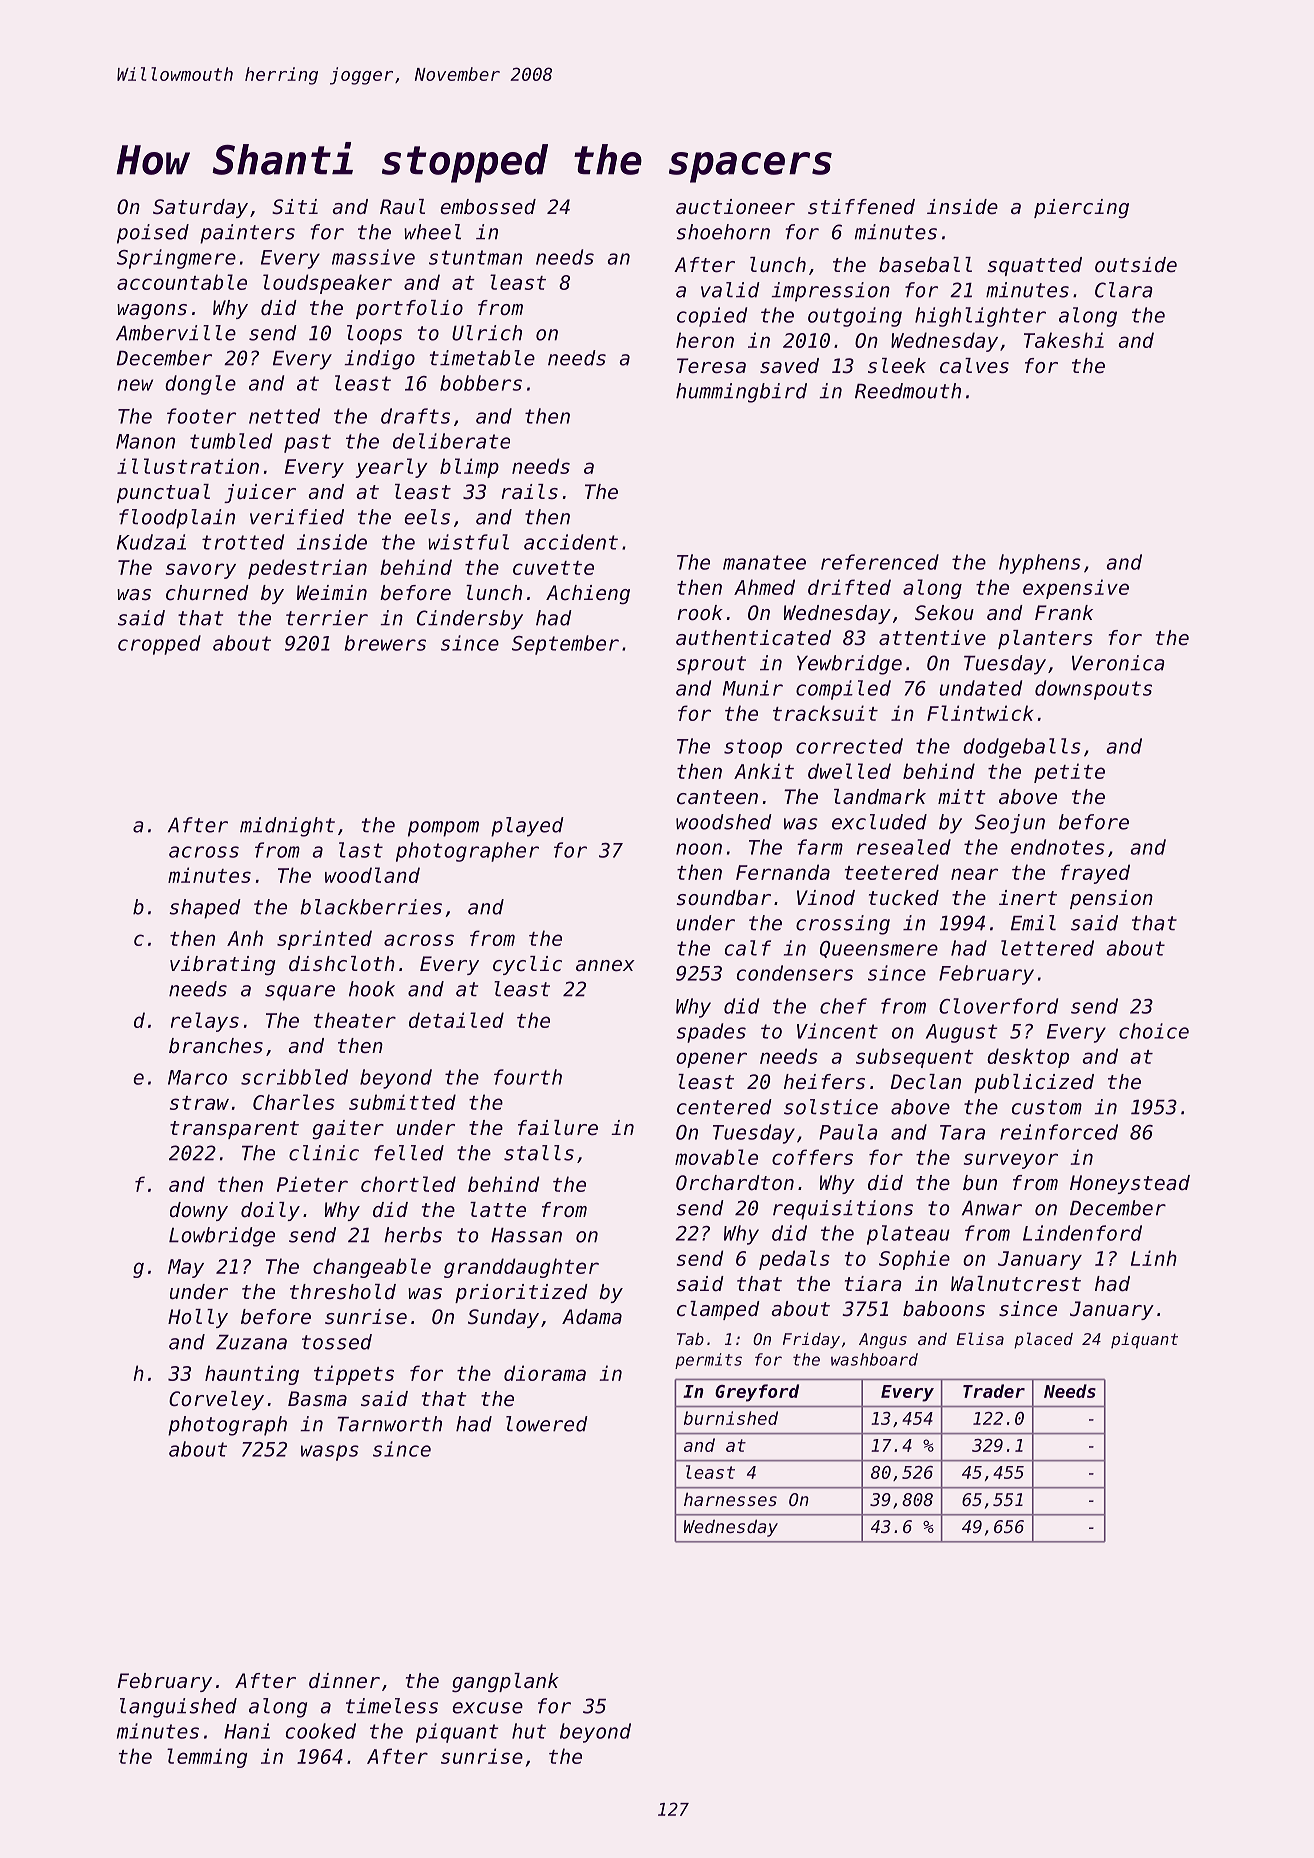  Describe the element at coordinates (539, 1153) in the page. I see `stalls` at that location.
